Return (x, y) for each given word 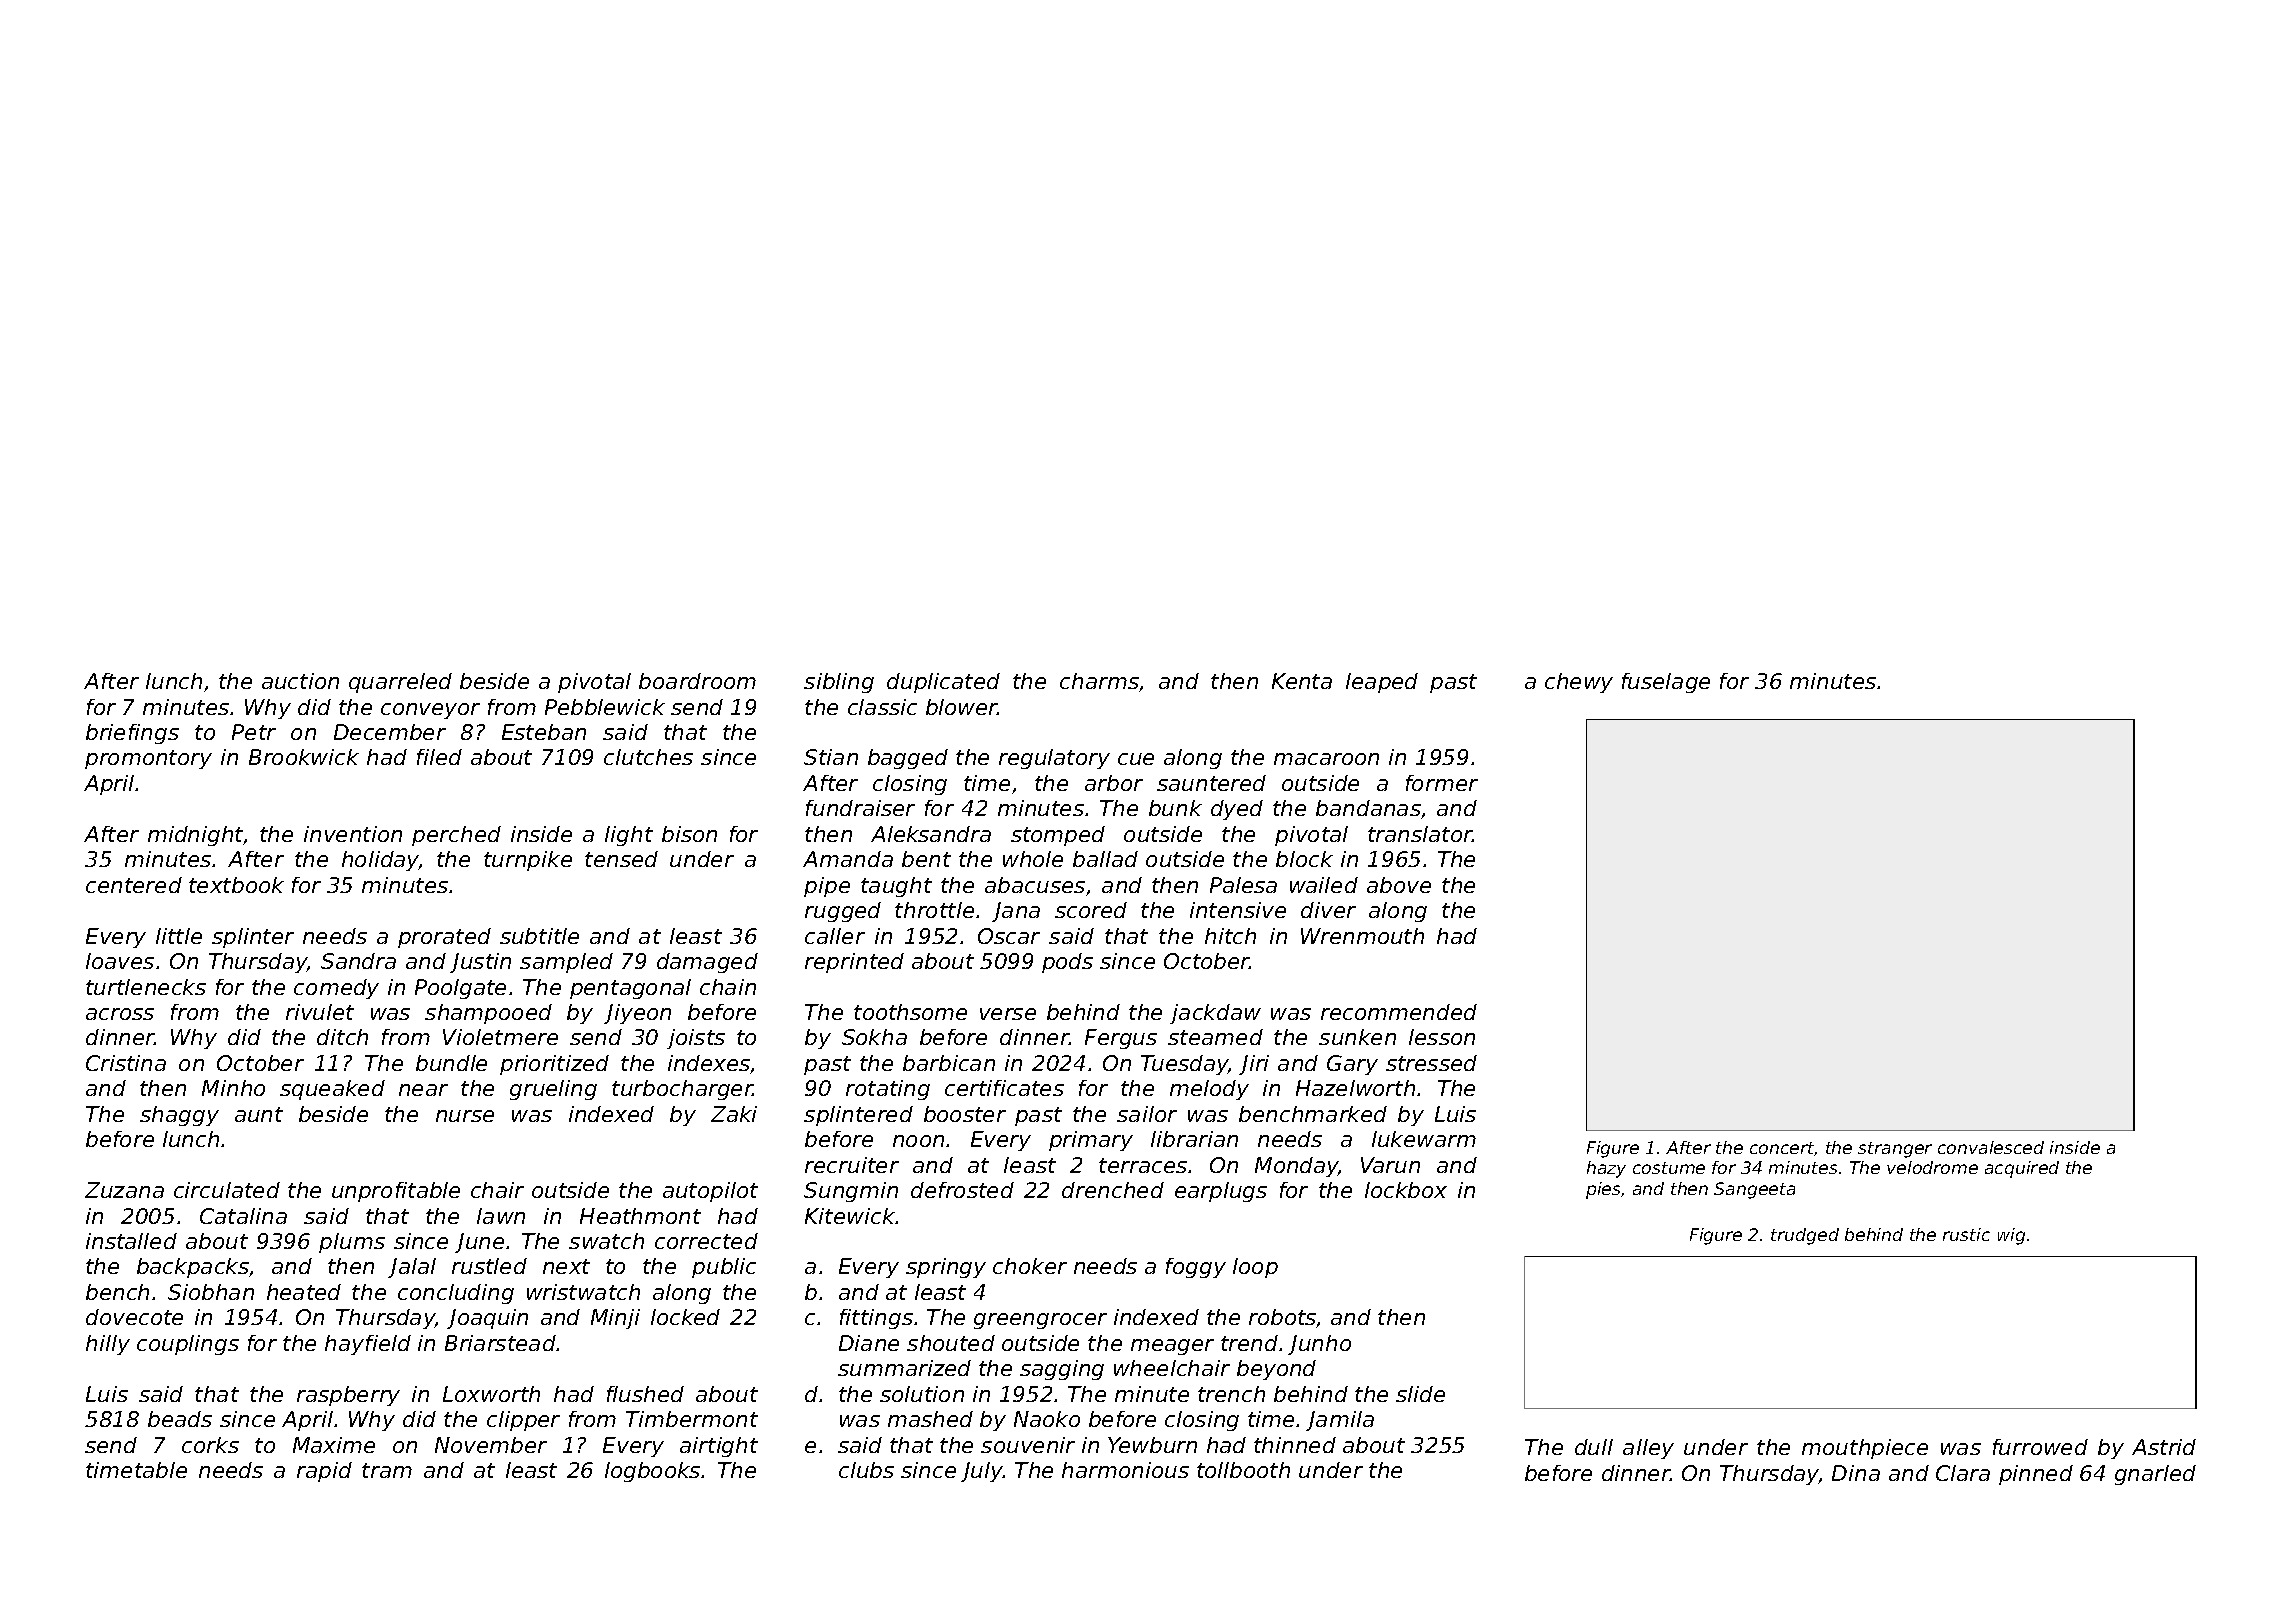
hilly (108, 1345)
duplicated (943, 683)
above (1399, 885)
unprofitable (396, 1192)
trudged (1805, 1236)
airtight (719, 1447)
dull (1594, 1447)
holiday (380, 861)
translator (1420, 834)
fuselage (1666, 683)
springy (946, 1268)
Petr (254, 732)
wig (2011, 1236)
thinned (1295, 1445)
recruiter (852, 1165)
